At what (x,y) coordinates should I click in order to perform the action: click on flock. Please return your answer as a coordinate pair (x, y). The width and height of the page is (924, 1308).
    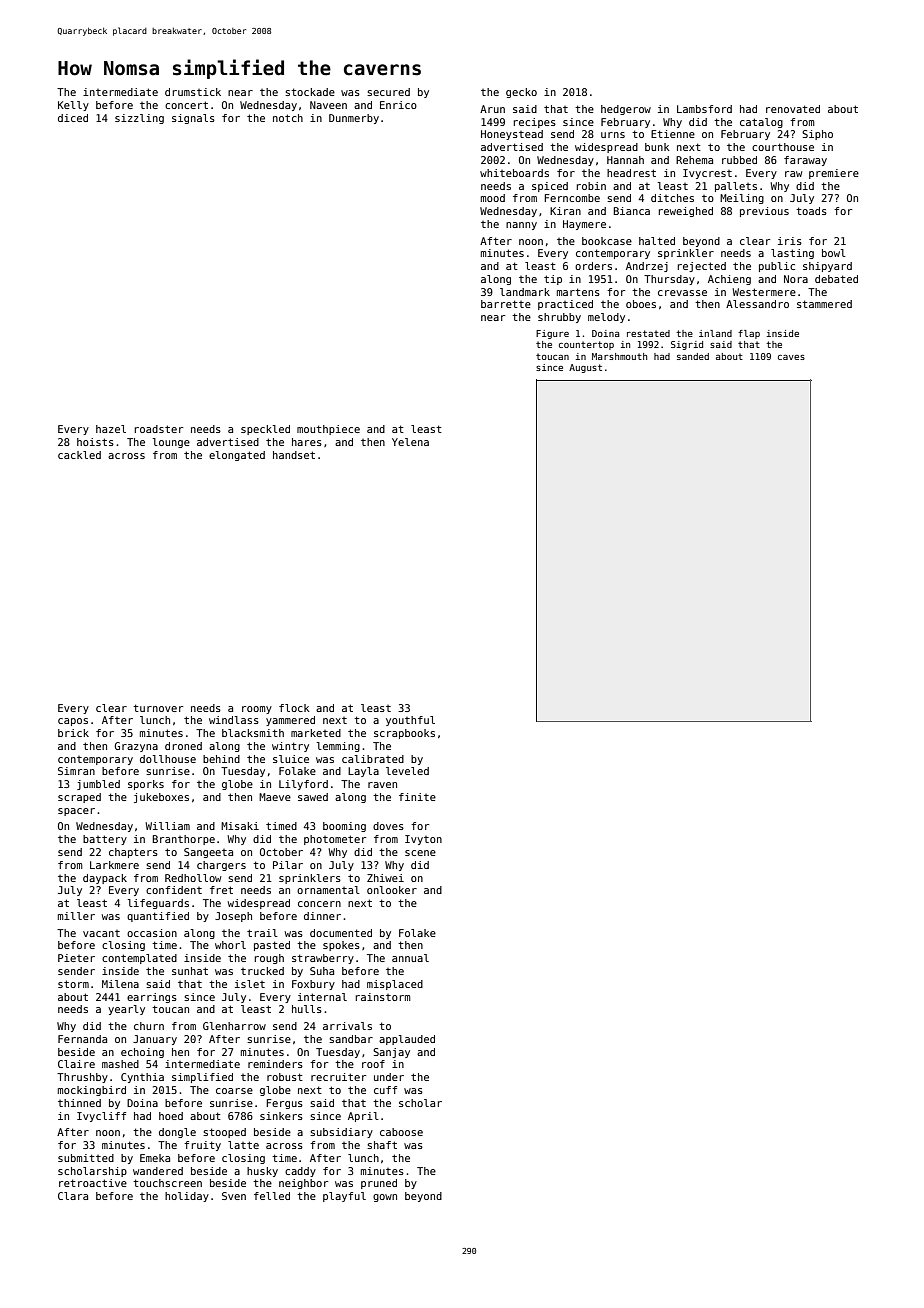
    Looking at the image, I should click on (294, 708).
